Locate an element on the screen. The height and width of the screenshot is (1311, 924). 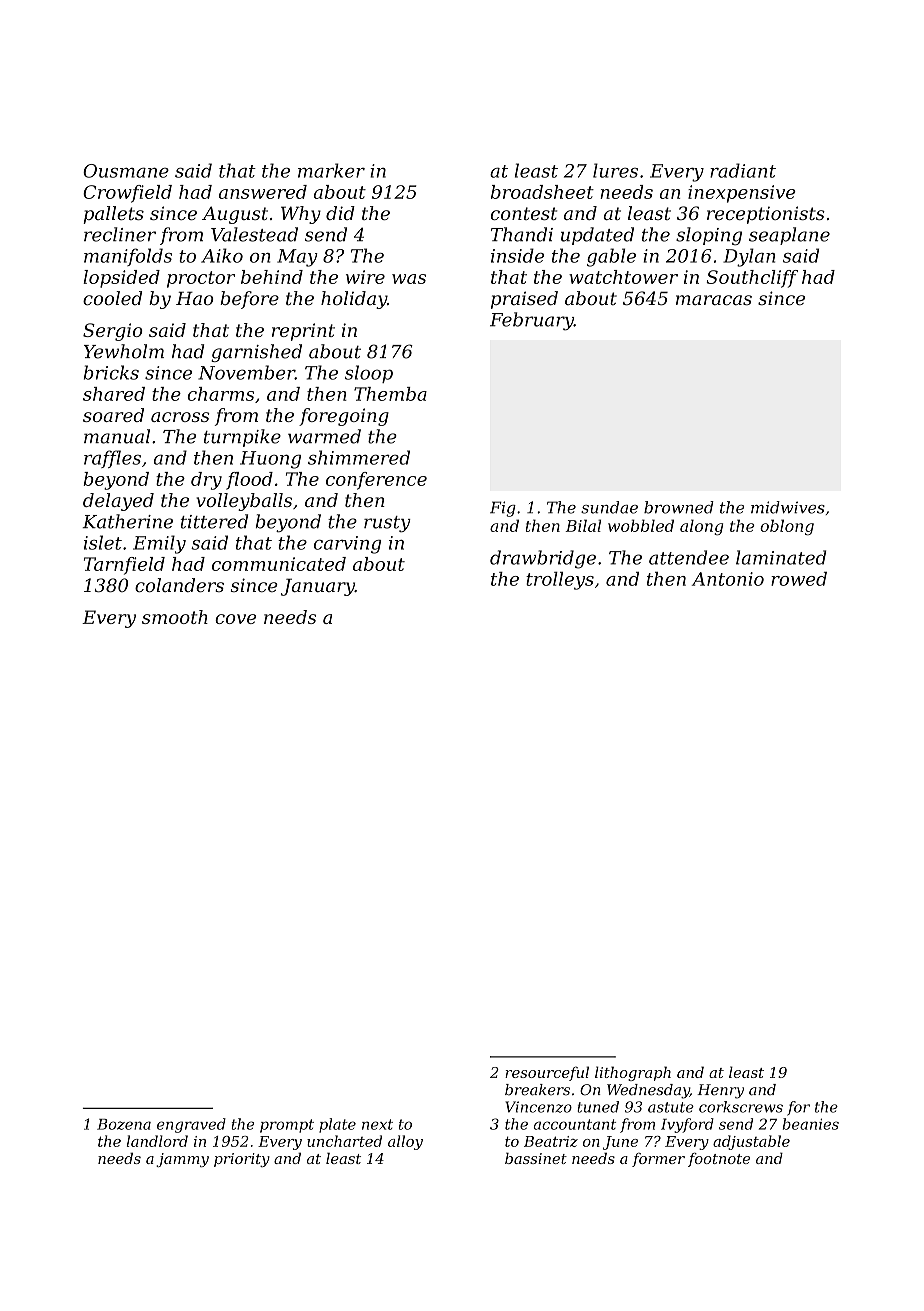
August is located at coordinates (235, 215).
